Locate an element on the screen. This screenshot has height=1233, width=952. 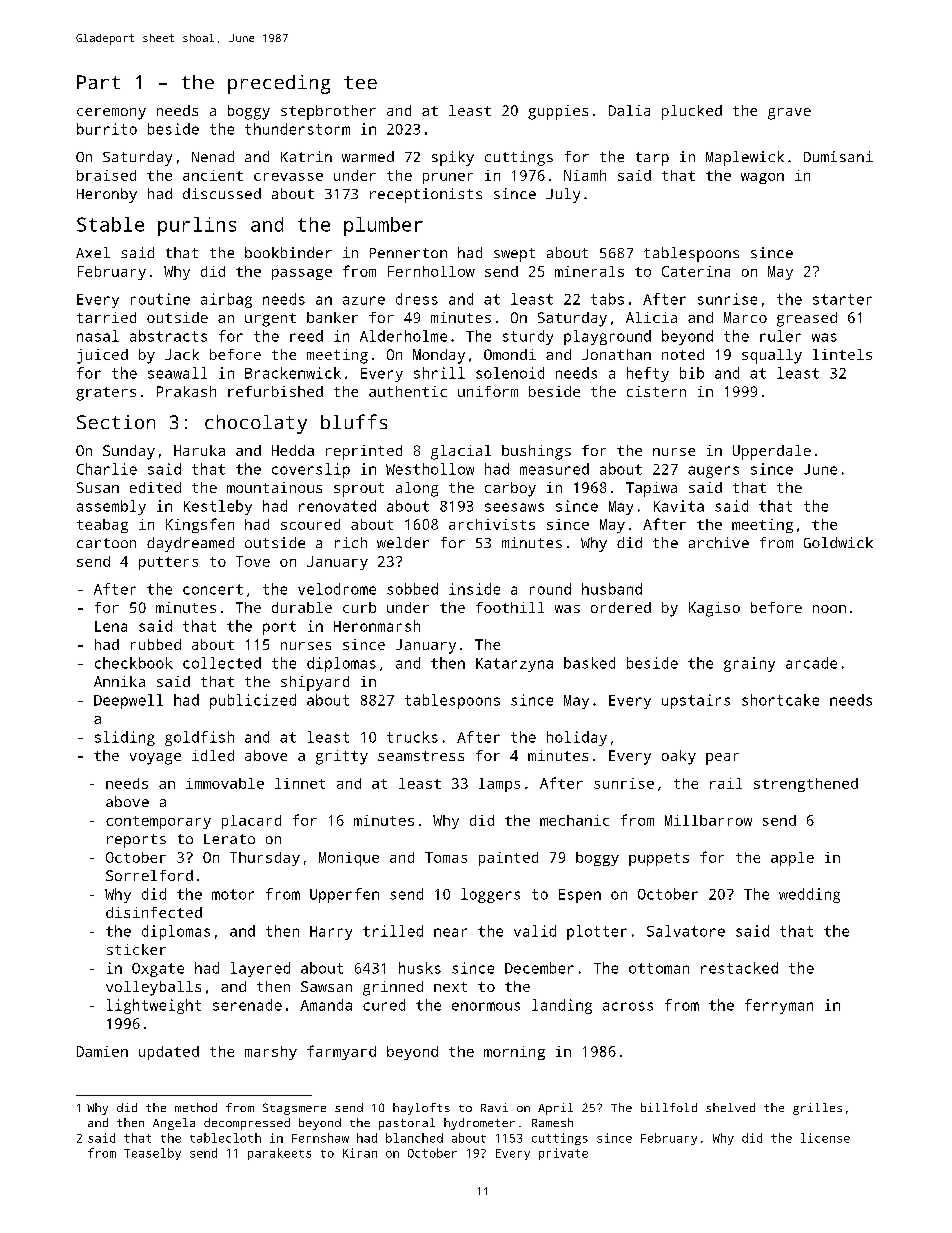
Nenad is located at coordinates (213, 156).
